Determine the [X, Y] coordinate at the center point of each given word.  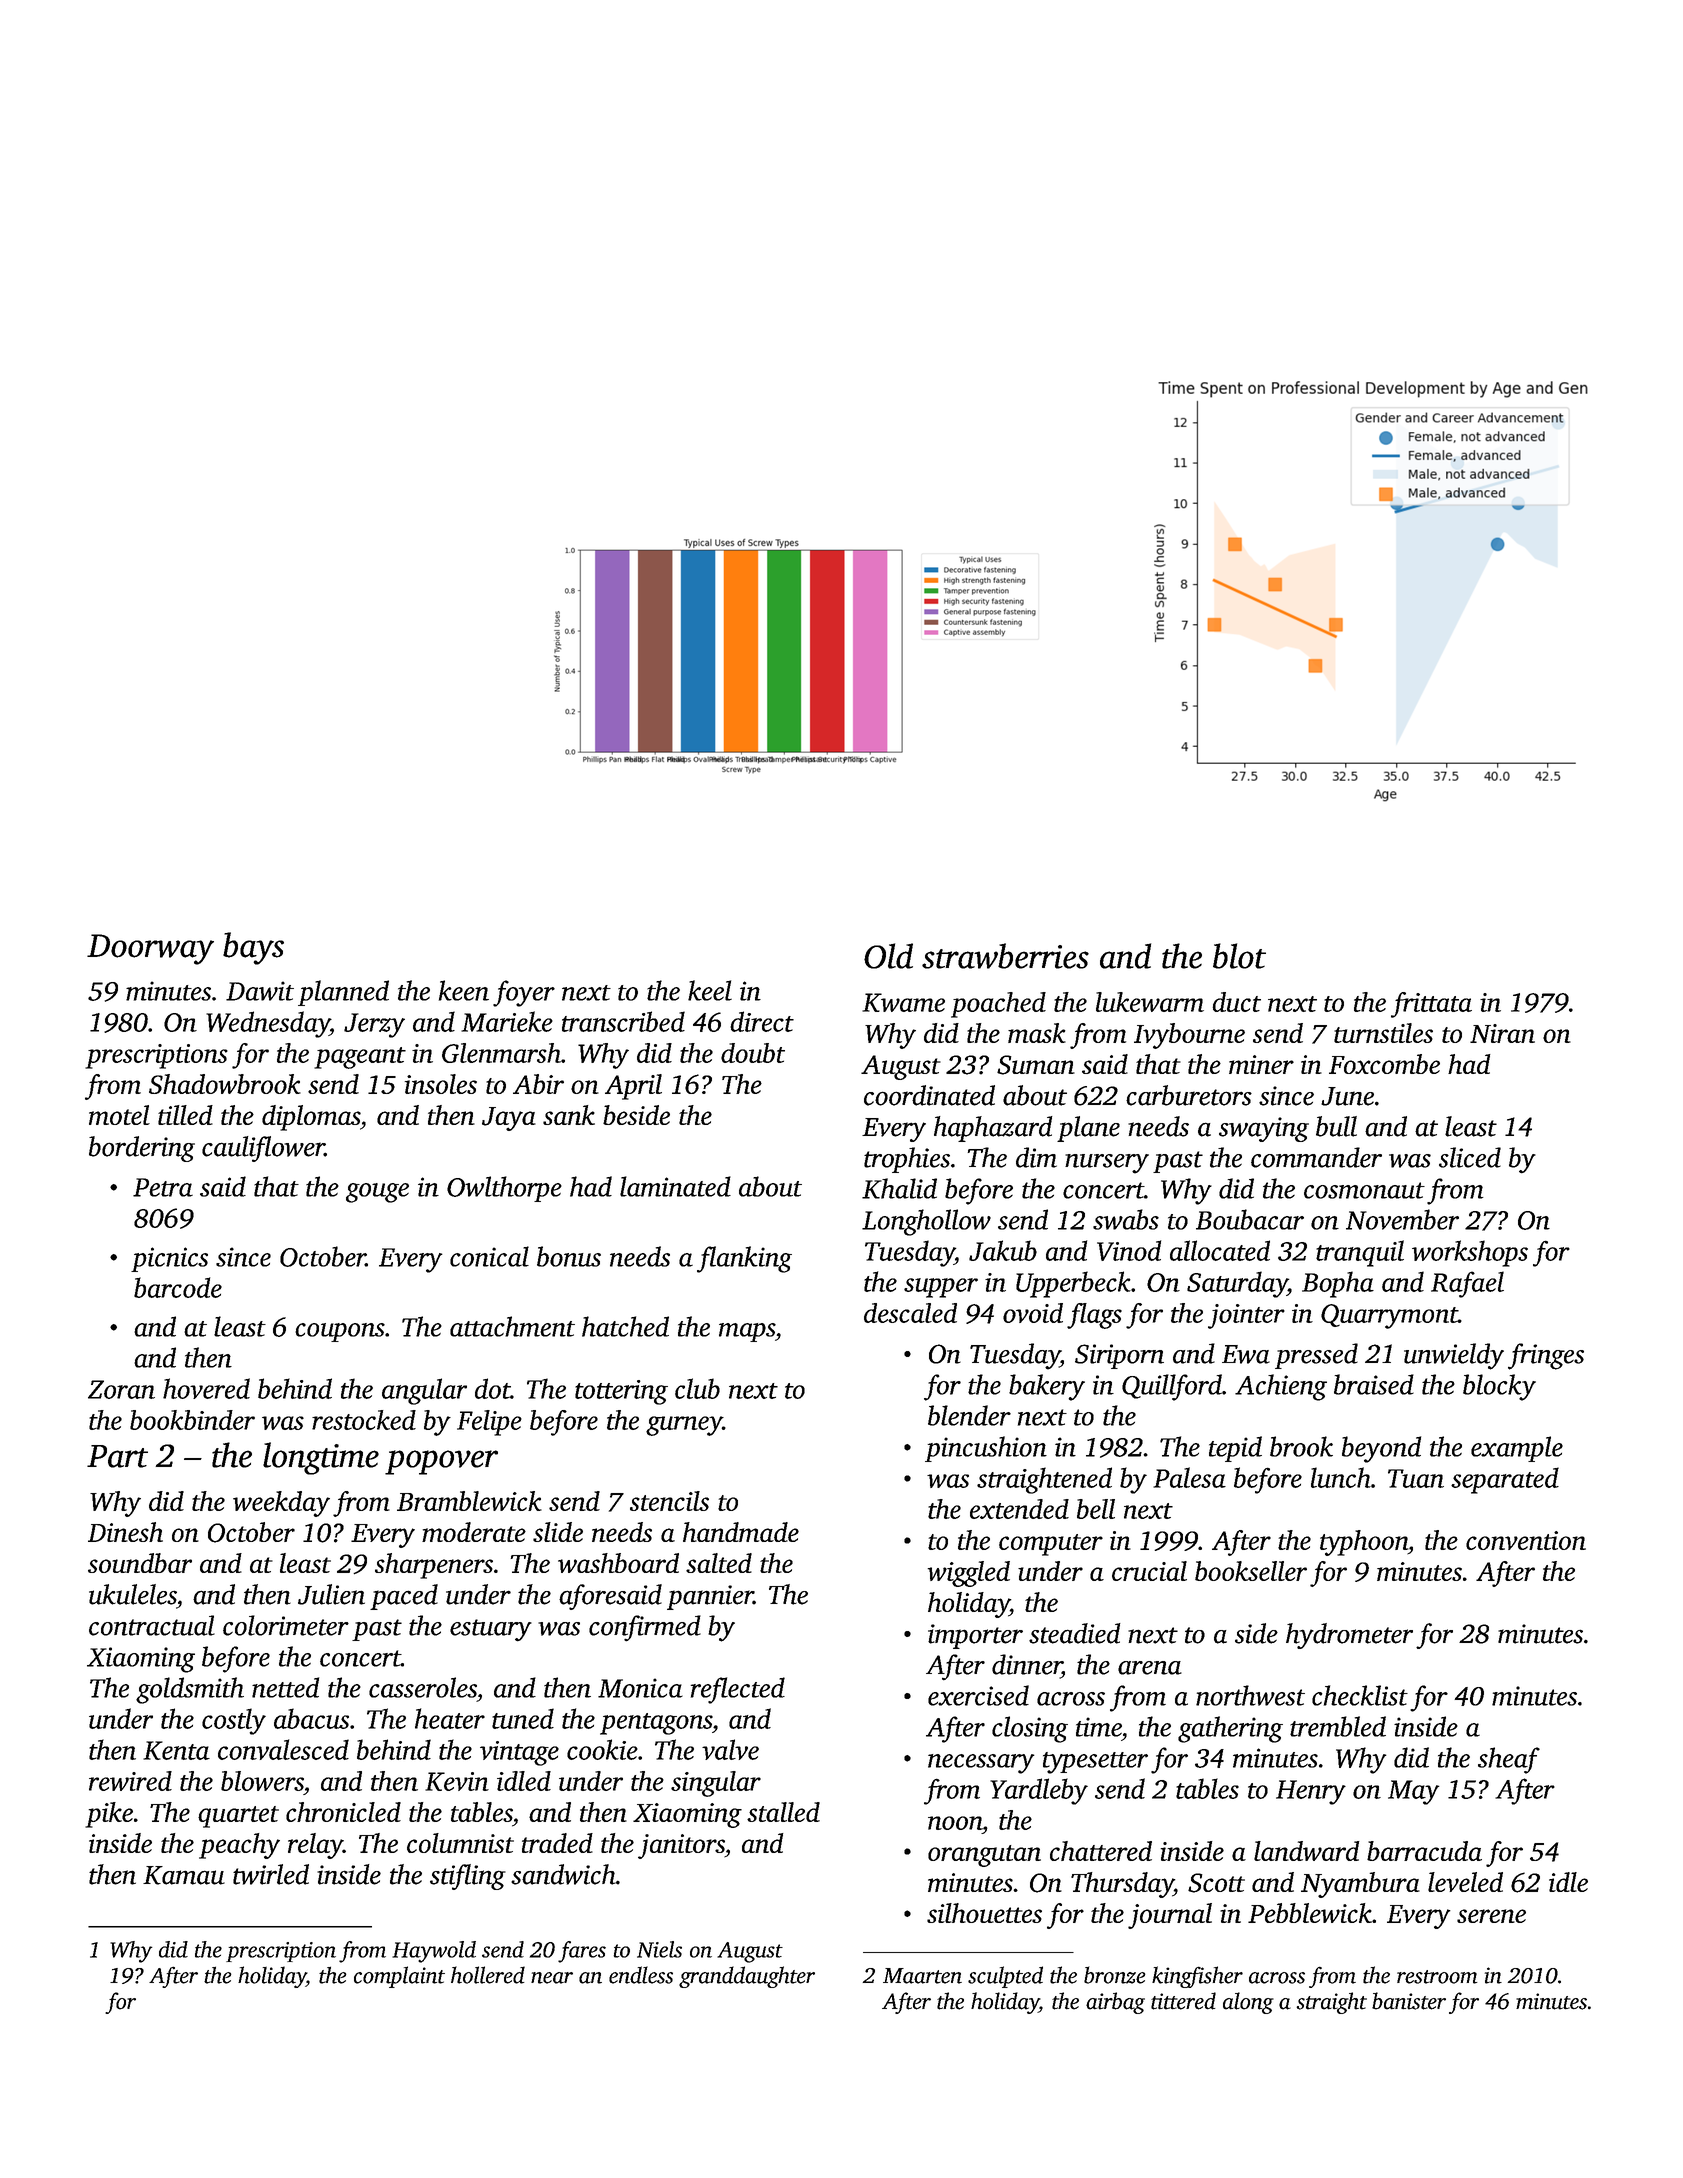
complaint [399, 1977]
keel [710, 990]
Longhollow [926, 1222]
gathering [1230, 1729]
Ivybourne [1189, 1036]
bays [253, 948]
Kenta [176, 1750]
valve [730, 1749]
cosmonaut [1364, 1190]
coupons [340, 1332]
